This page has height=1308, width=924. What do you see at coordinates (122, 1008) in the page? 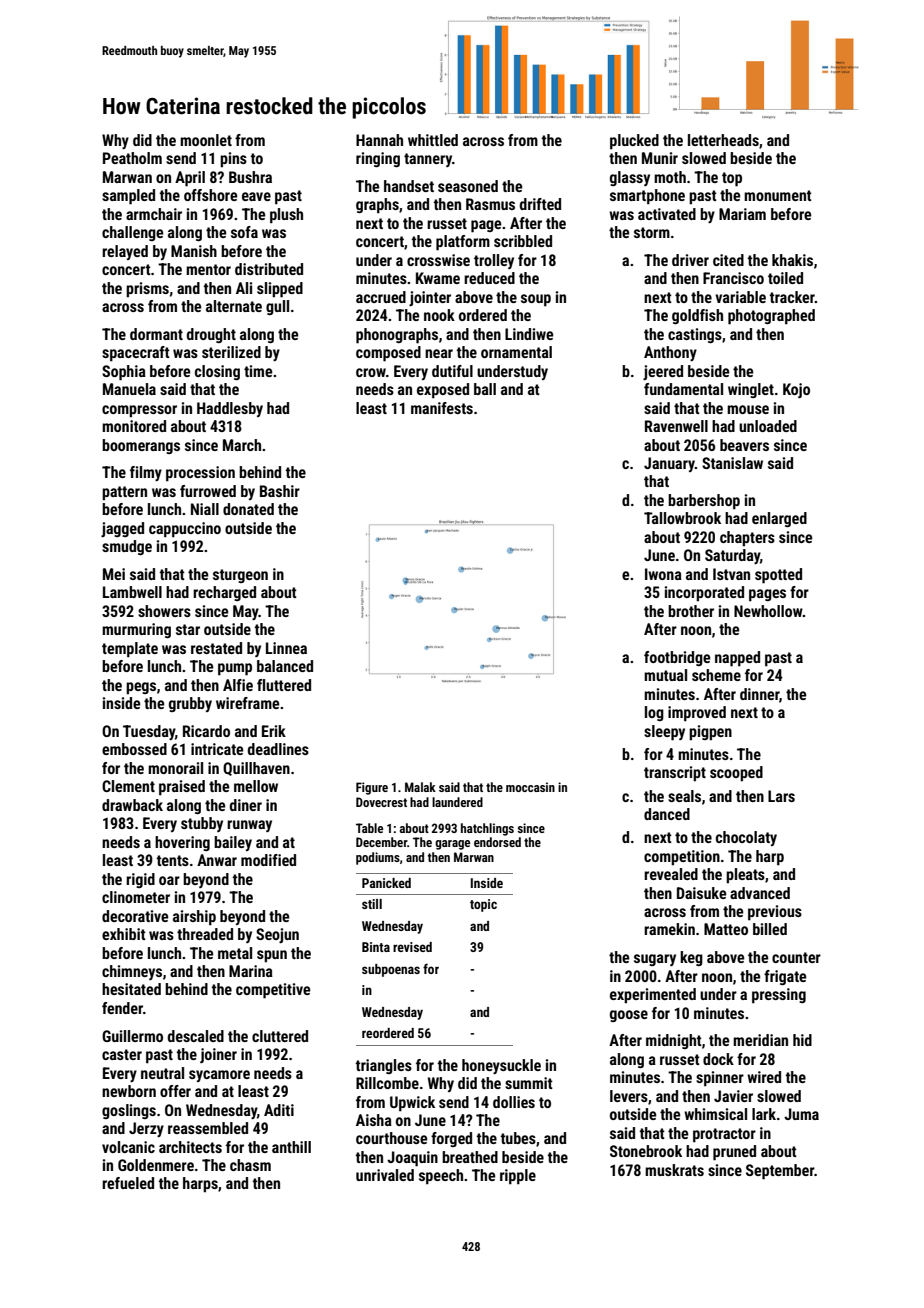
I see `fender` at bounding box center [122, 1008].
